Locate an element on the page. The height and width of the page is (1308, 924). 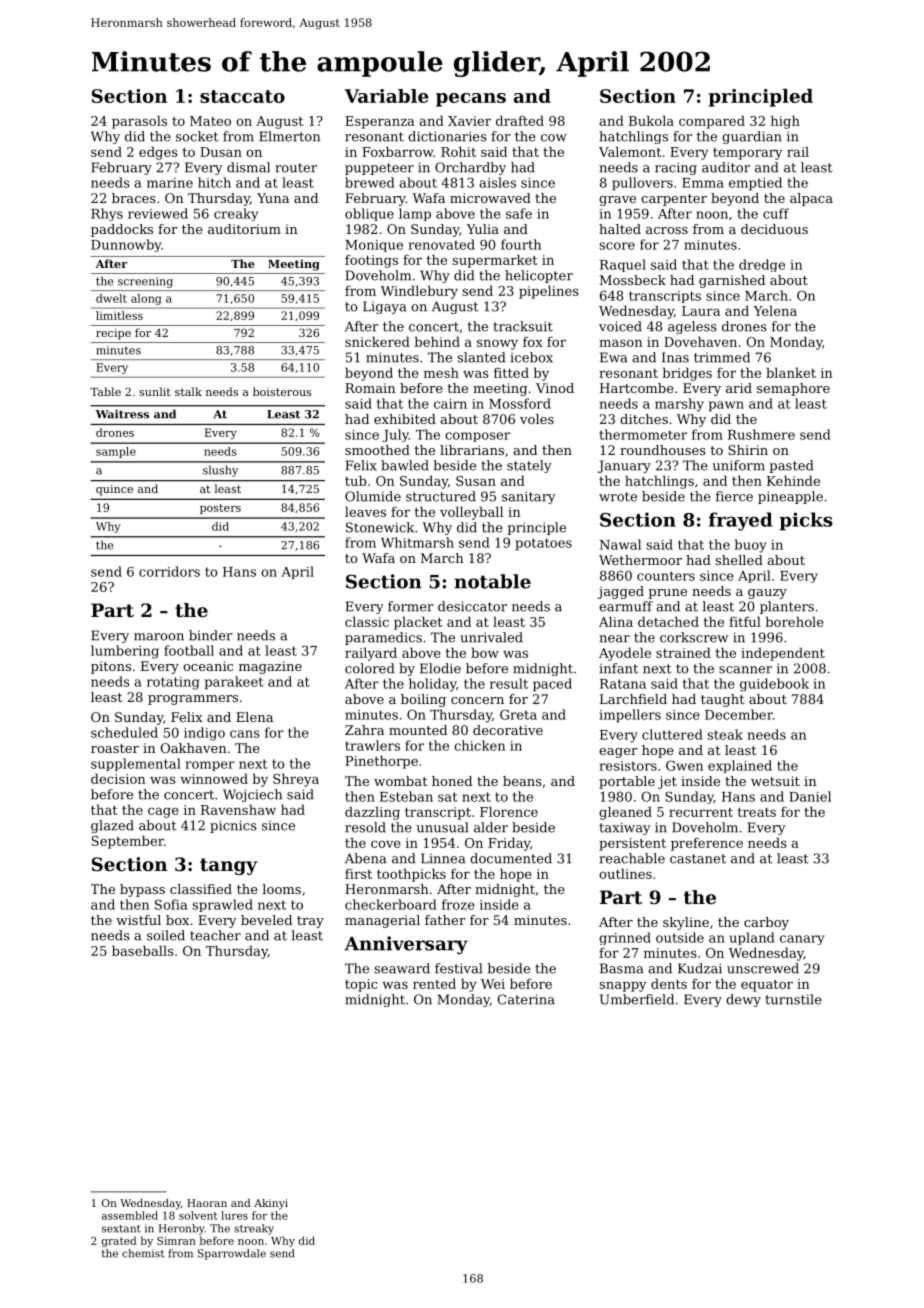
parasols is located at coordinates (139, 122).
